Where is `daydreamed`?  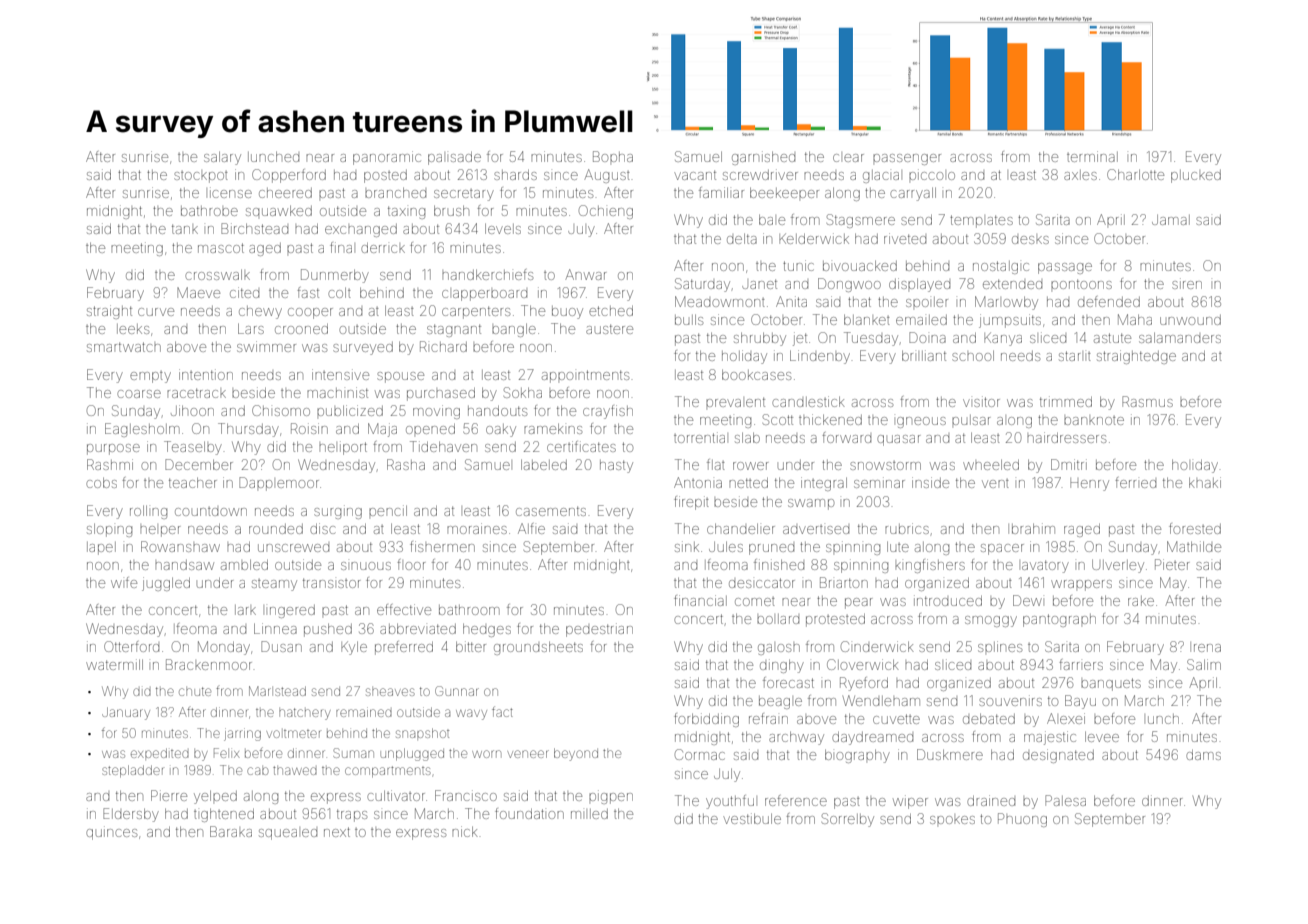 daydreamed is located at coordinates (872, 738).
